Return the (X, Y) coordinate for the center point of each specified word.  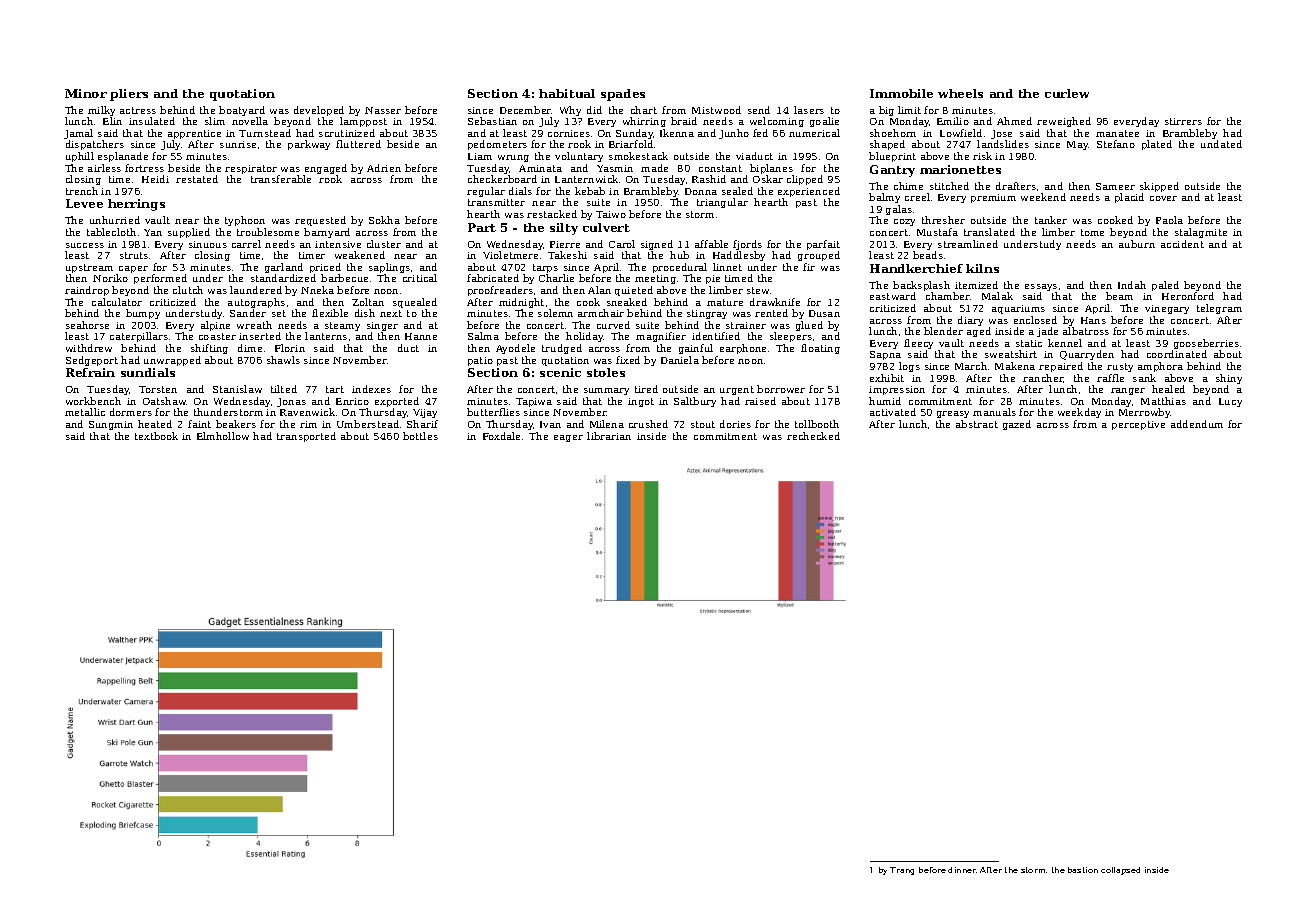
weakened (360, 255)
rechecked (813, 436)
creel (917, 197)
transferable (281, 179)
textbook (156, 436)
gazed (1017, 425)
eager (568, 438)
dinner (962, 870)
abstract (977, 424)
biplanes (771, 169)
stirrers (1183, 121)
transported (306, 437)
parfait (823, 245)
